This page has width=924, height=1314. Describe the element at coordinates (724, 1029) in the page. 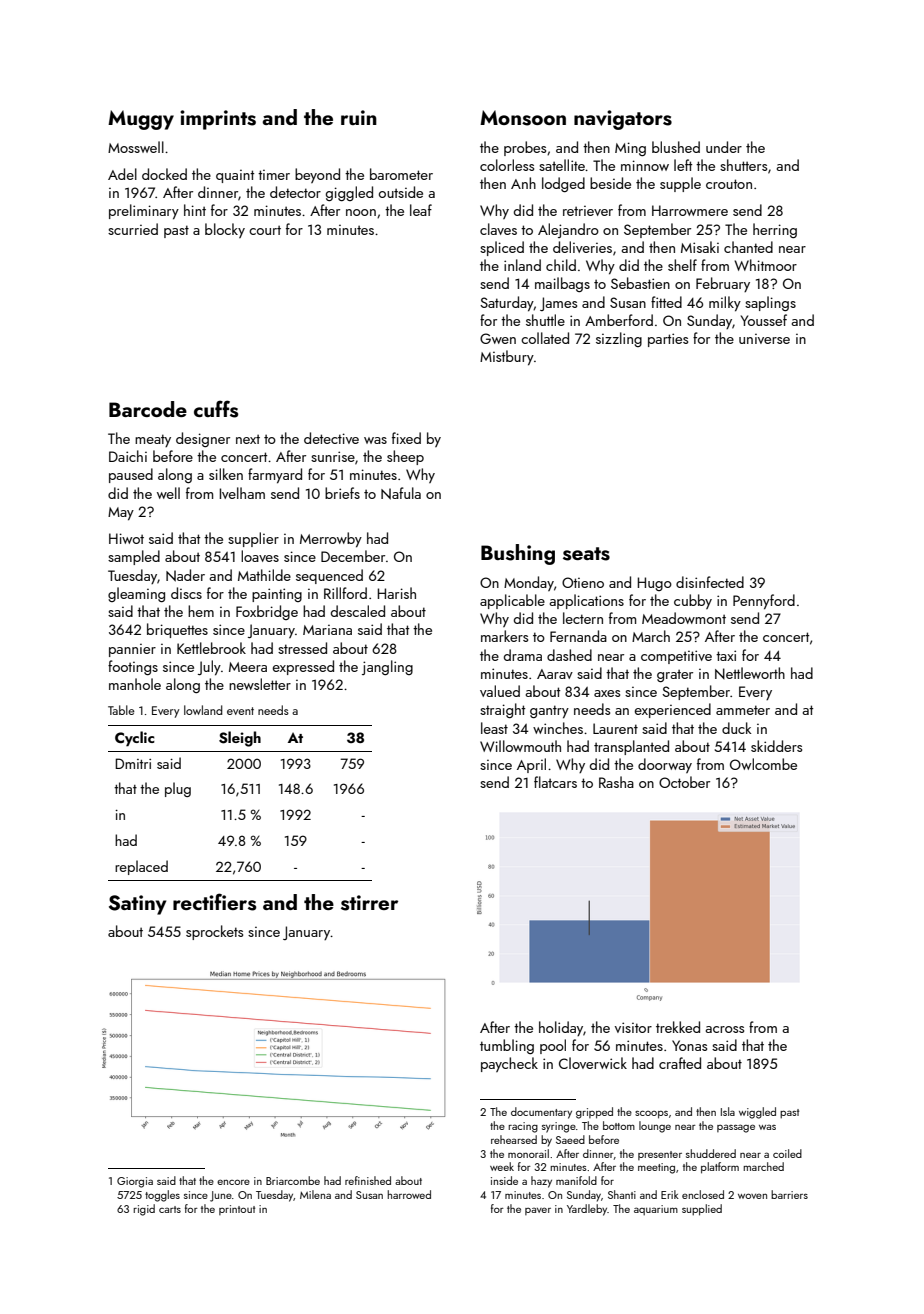

I see `across` at that location.
